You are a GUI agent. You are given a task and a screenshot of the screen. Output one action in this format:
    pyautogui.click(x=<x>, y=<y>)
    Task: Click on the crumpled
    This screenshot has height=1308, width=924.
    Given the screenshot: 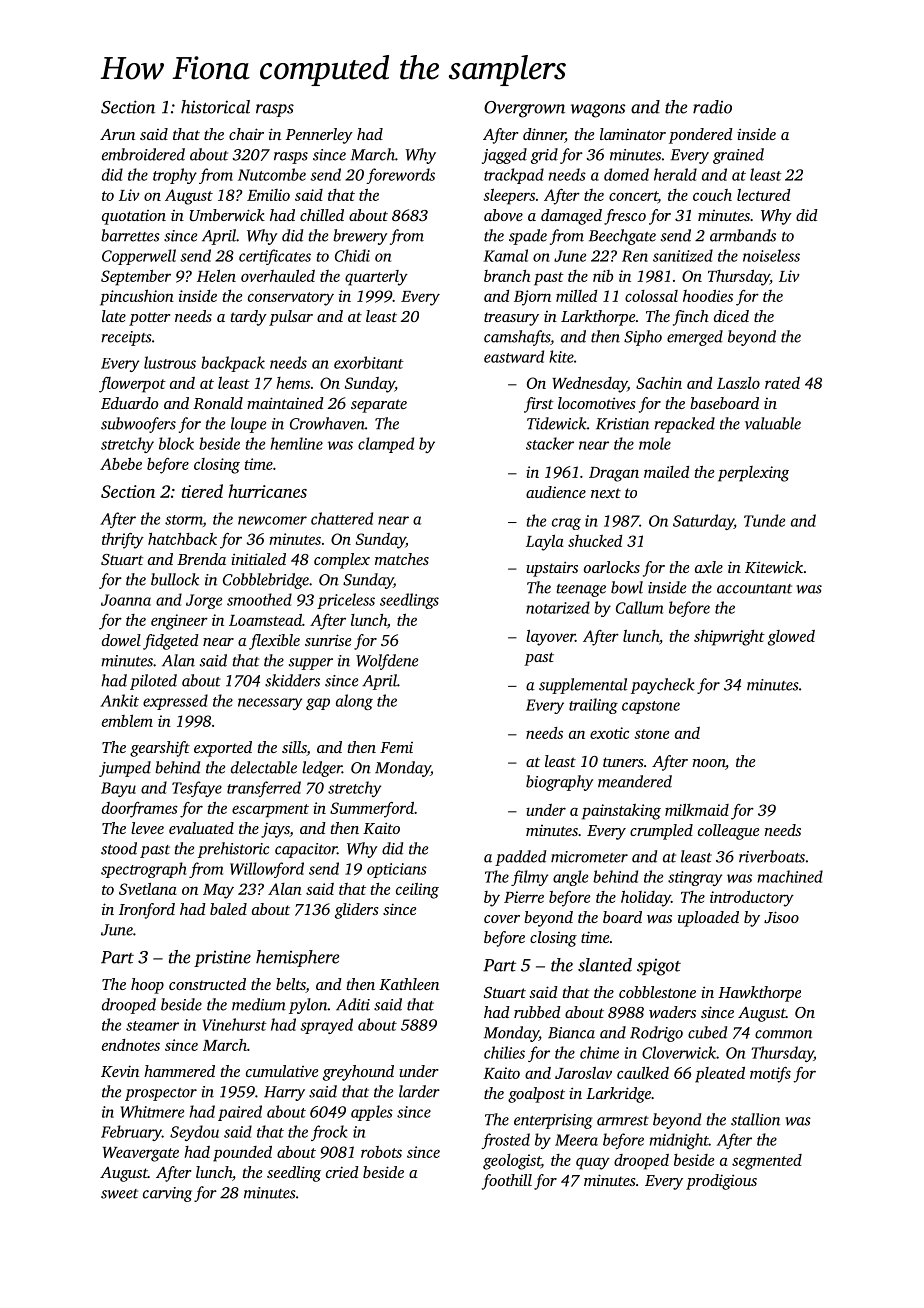 What is the action you would take?
    pyautogui.click(x=661, y=832)
